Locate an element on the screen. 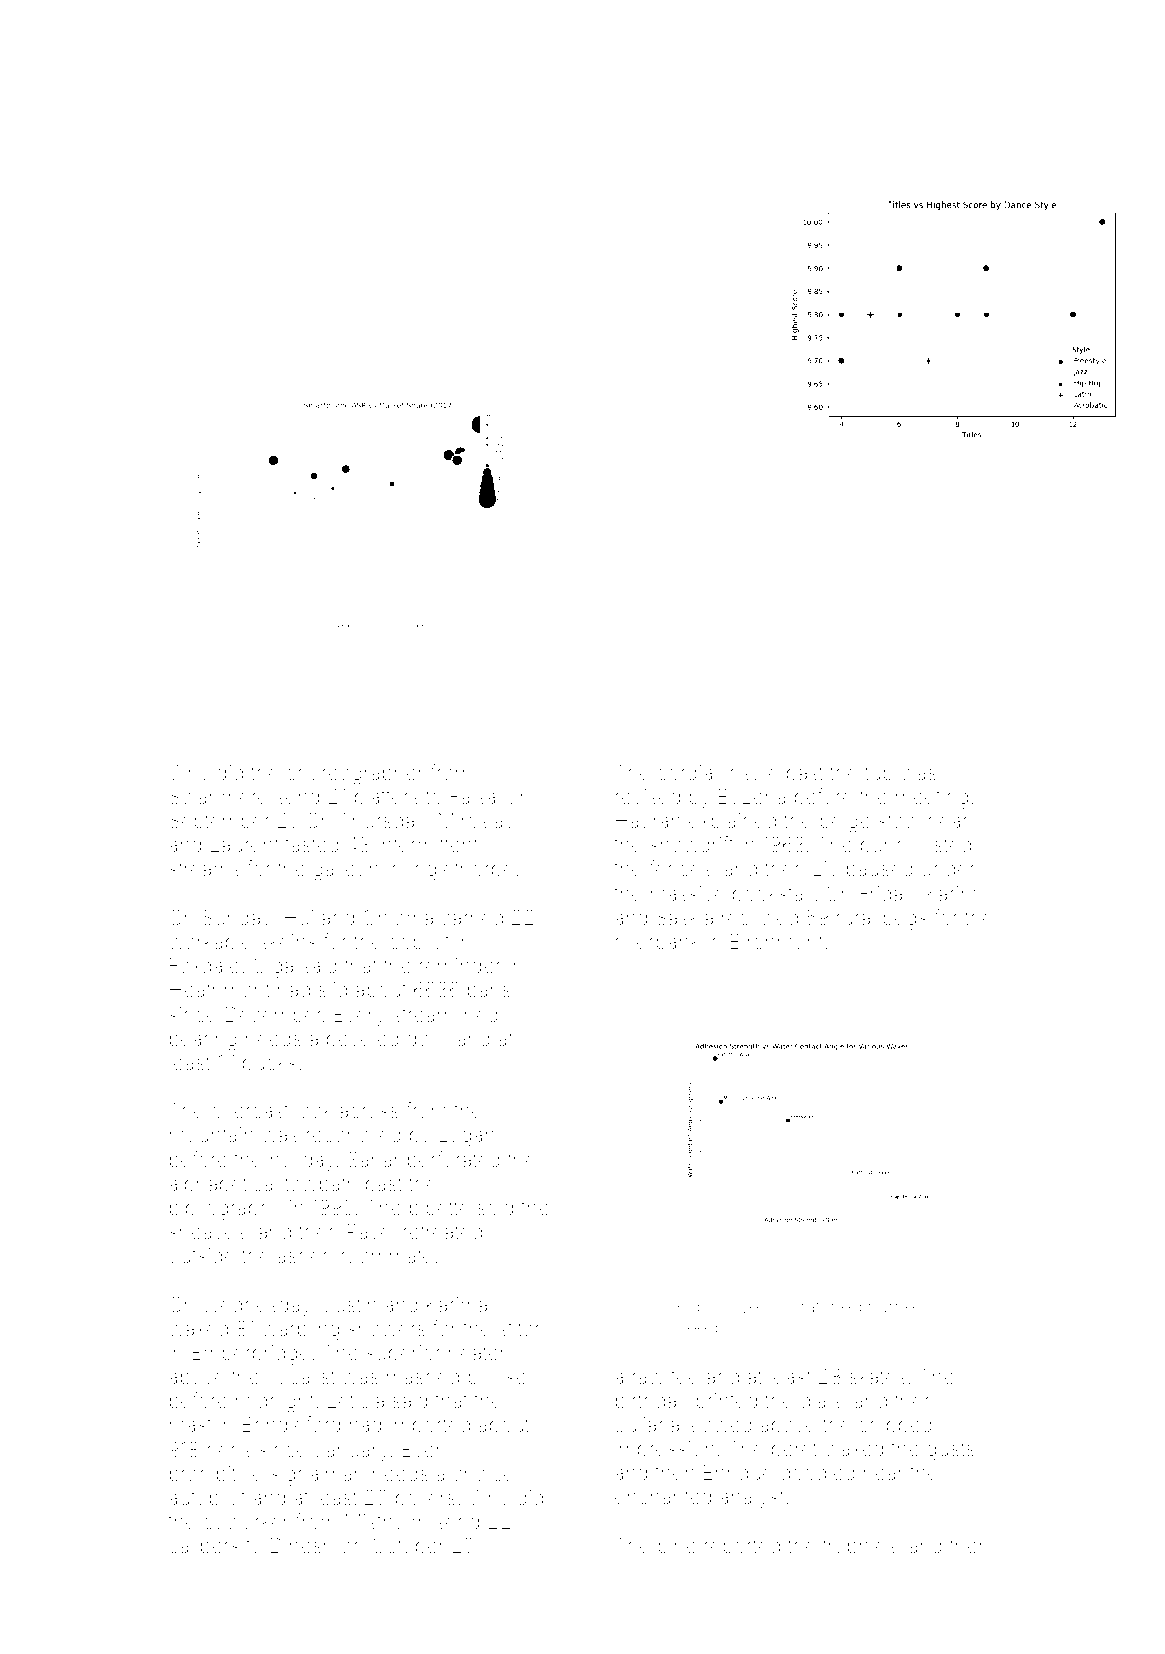  stitch is located at coordinates (521, 1328).
